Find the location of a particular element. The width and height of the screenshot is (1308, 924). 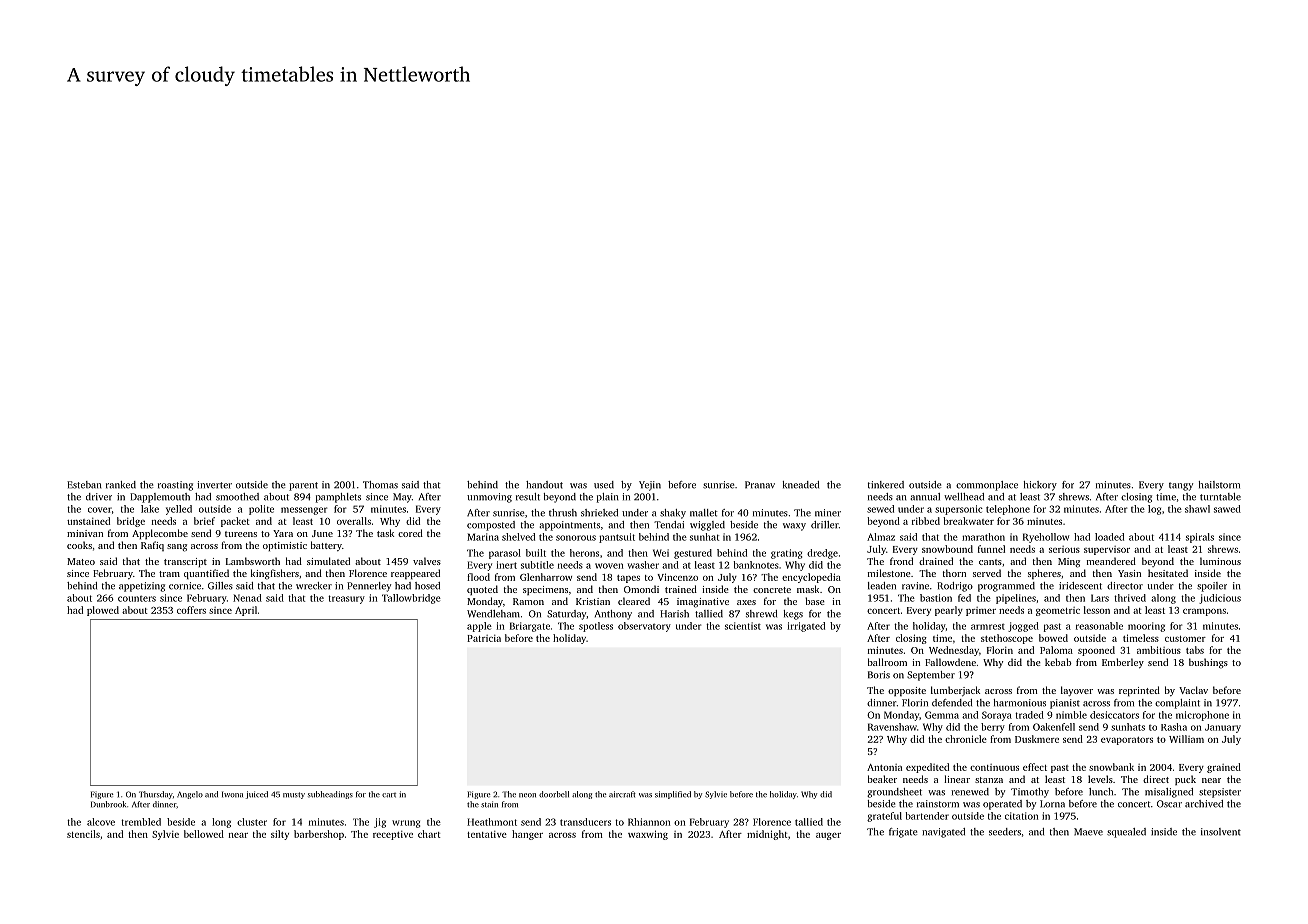

smoothed is located at coordinates (237, 497).
